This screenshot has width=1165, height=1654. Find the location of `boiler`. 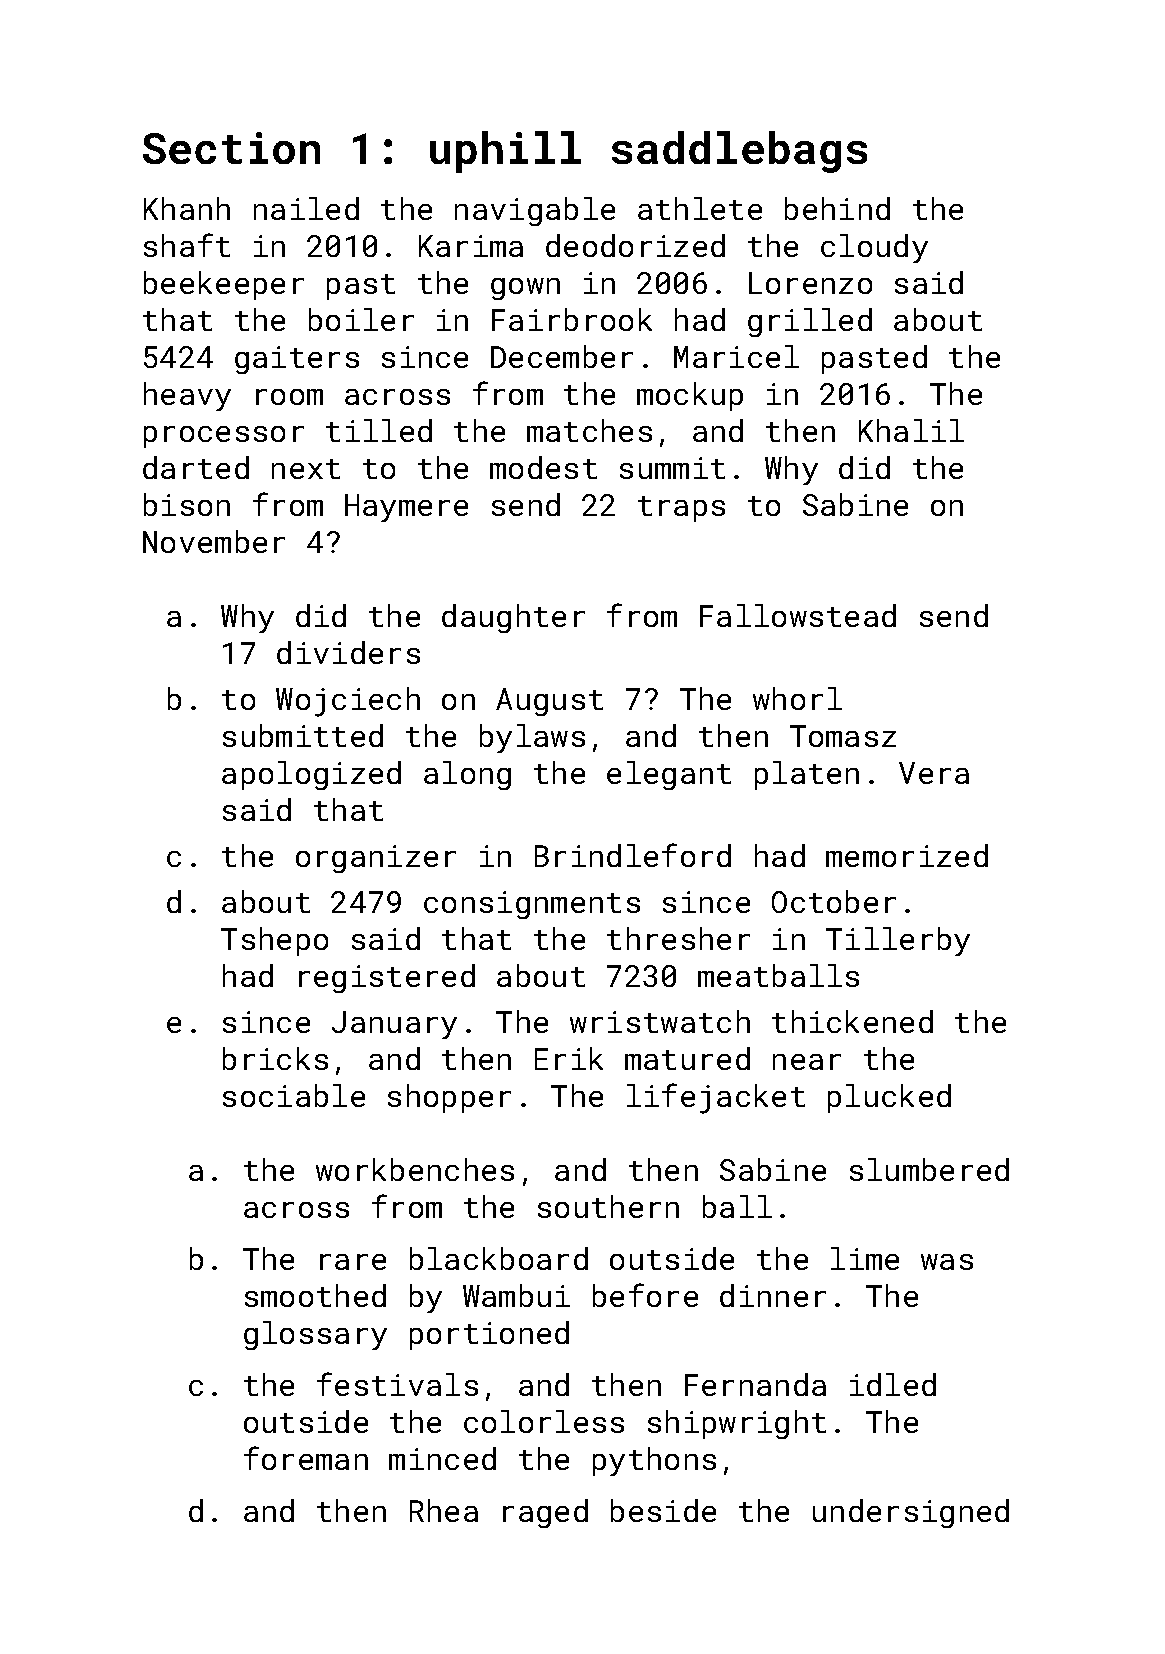

boiler is located at coordinates (361, 319).
